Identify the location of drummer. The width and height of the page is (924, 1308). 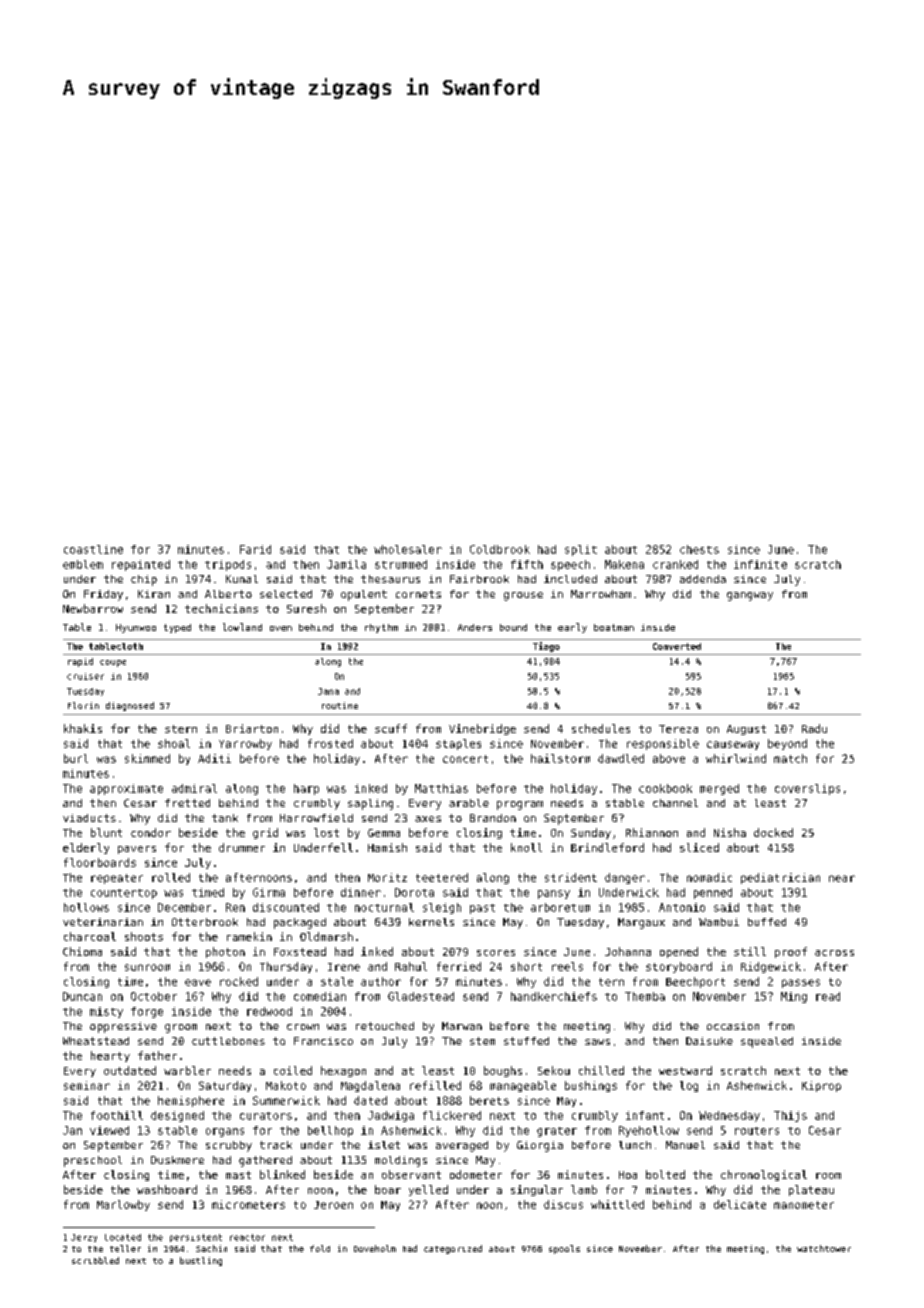
(242, 847).
